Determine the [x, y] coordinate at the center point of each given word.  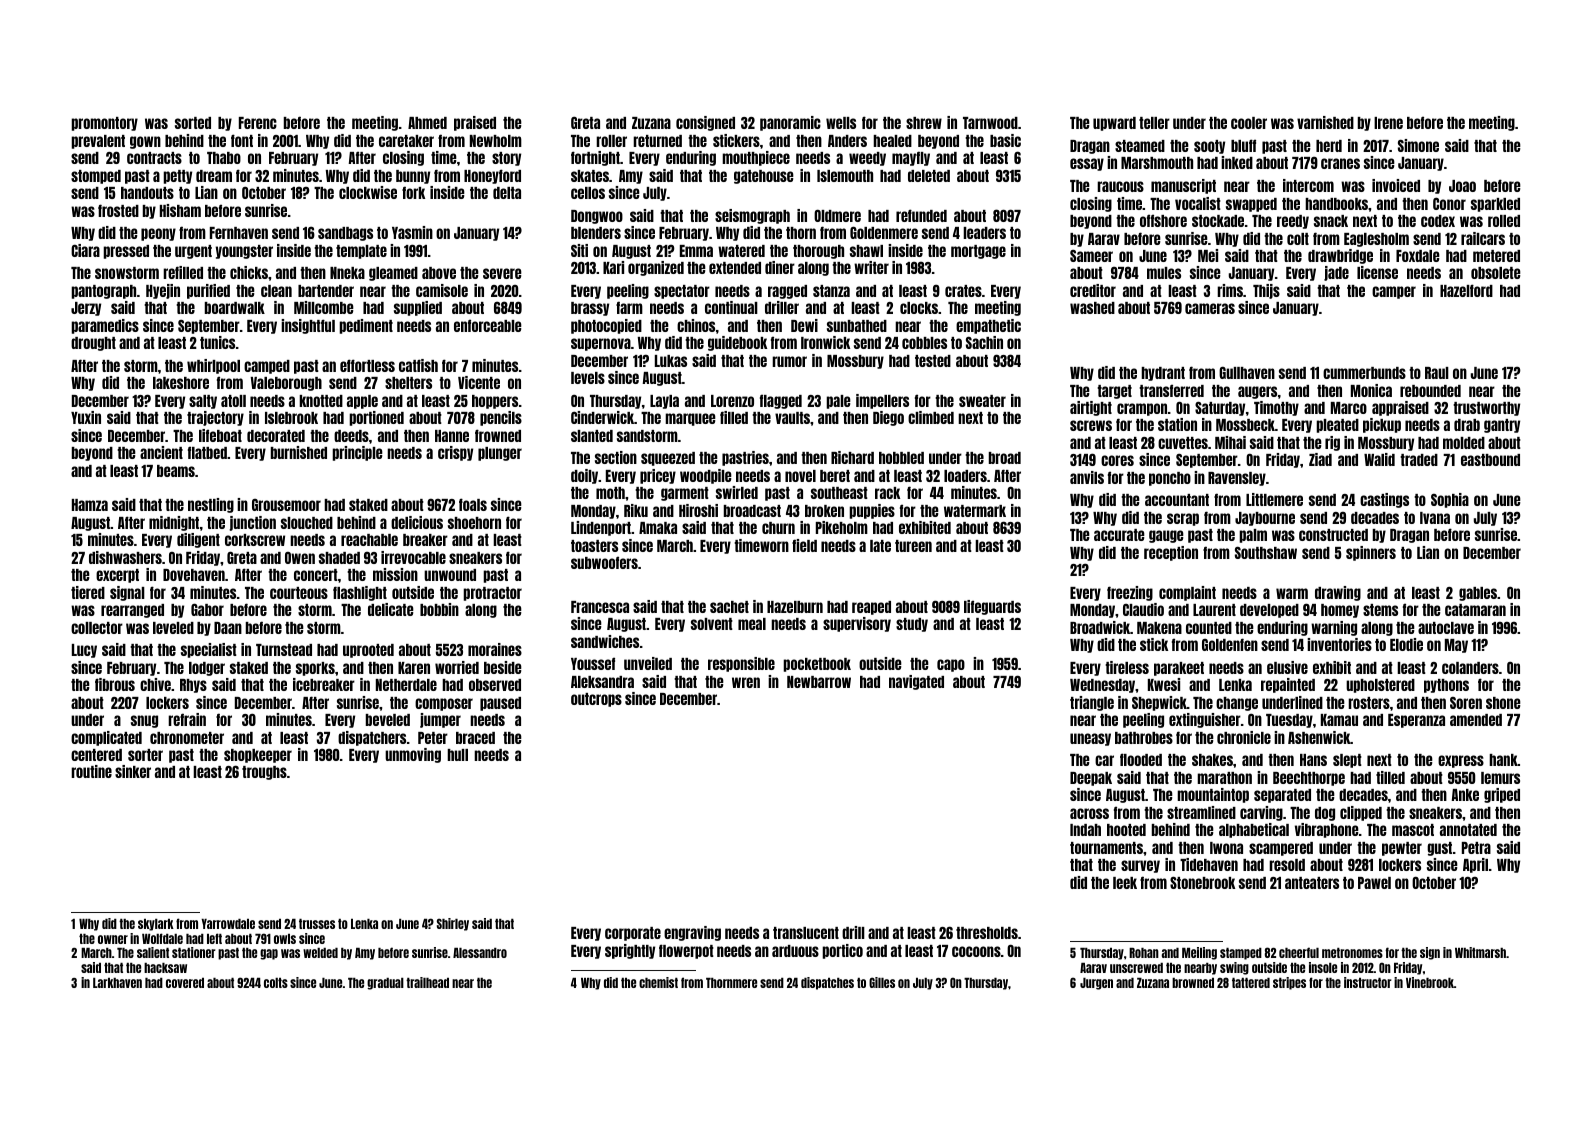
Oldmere [837, 215]
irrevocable [413, 557]
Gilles [882, 982]
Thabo [224, 158]
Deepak [1091, 779]
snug [144, 721]
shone [1503, 703]
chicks [249, 272]
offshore [1163, 220]
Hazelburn [795, 607]
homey [1340, 611]
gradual [385, 984]
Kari [613, 267]
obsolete [1496, 273]
